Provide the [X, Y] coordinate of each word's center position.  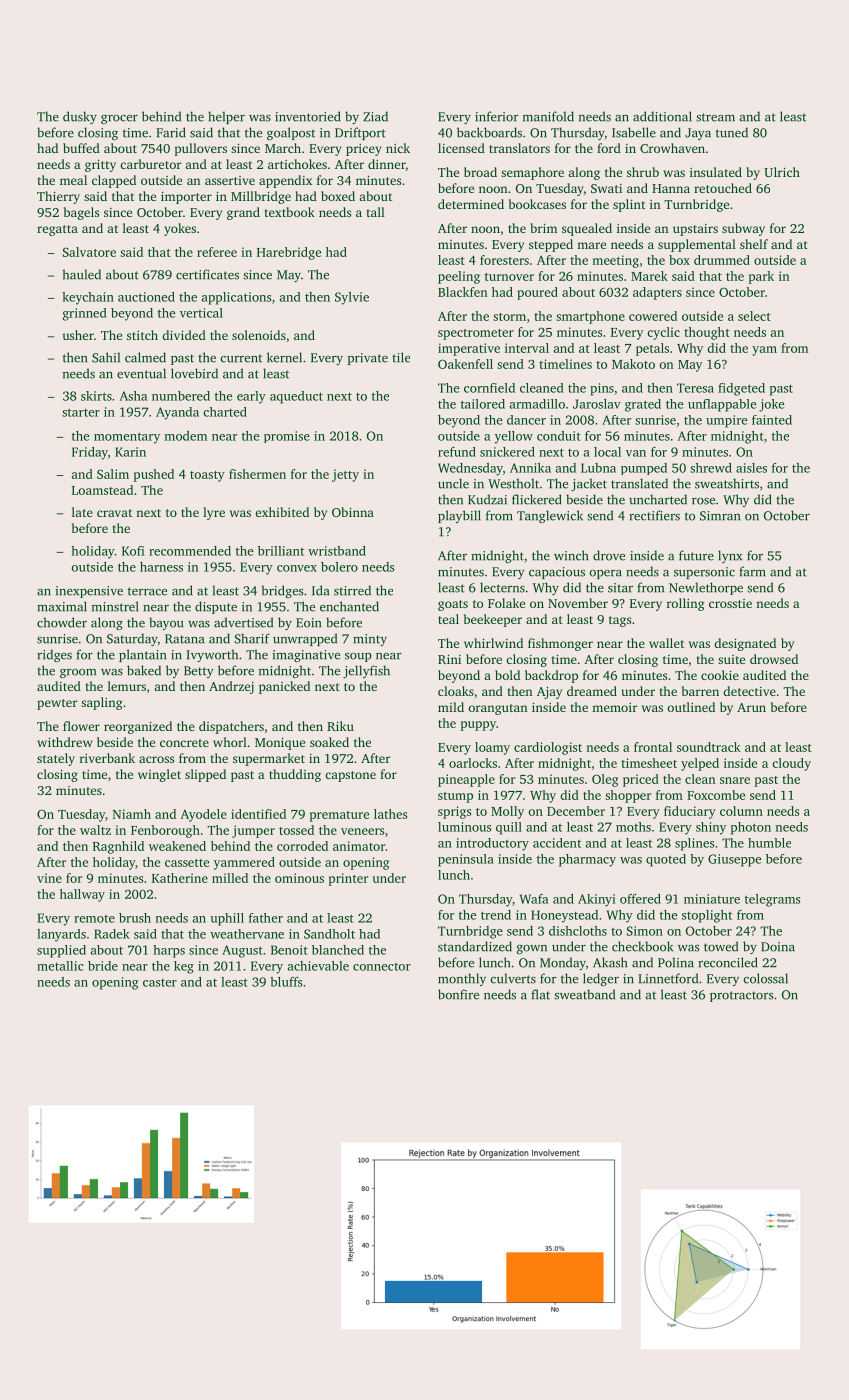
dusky [80, 117]
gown [532, 949]
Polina [676, 962]
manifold [548, 116]
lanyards [61, 935]
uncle [453, 483]
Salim [113, 474]
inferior [497, 116]
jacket [589, 484]
